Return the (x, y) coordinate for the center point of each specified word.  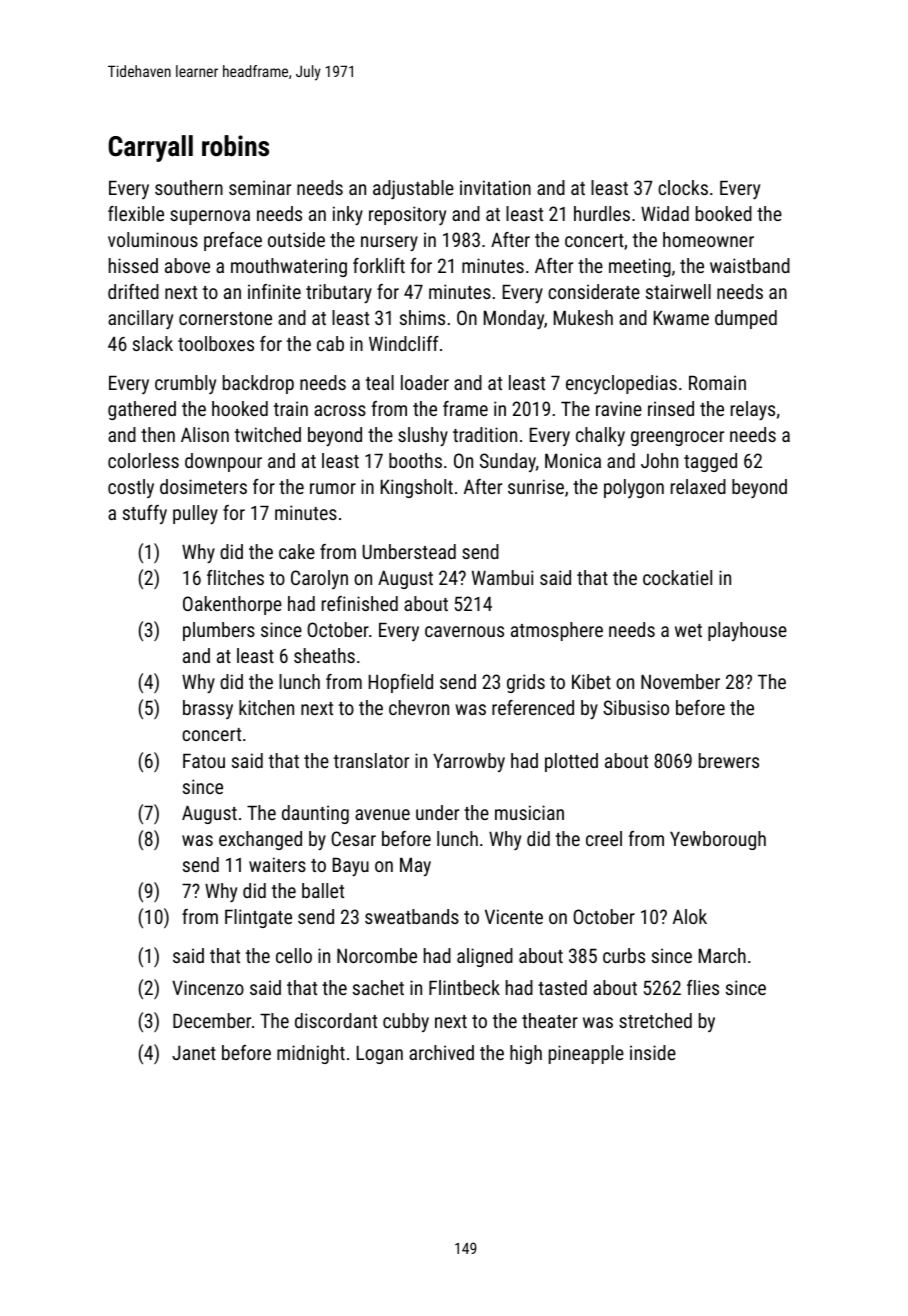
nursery (389, 243)
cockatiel (677, 577)
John (659, 460)
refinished (360, 603)
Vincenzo (208, 987)
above (187, 265)
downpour (223, 462)
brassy (208, 709)
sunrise (536, 486)
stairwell (678, 291)
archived (441, 1052)
